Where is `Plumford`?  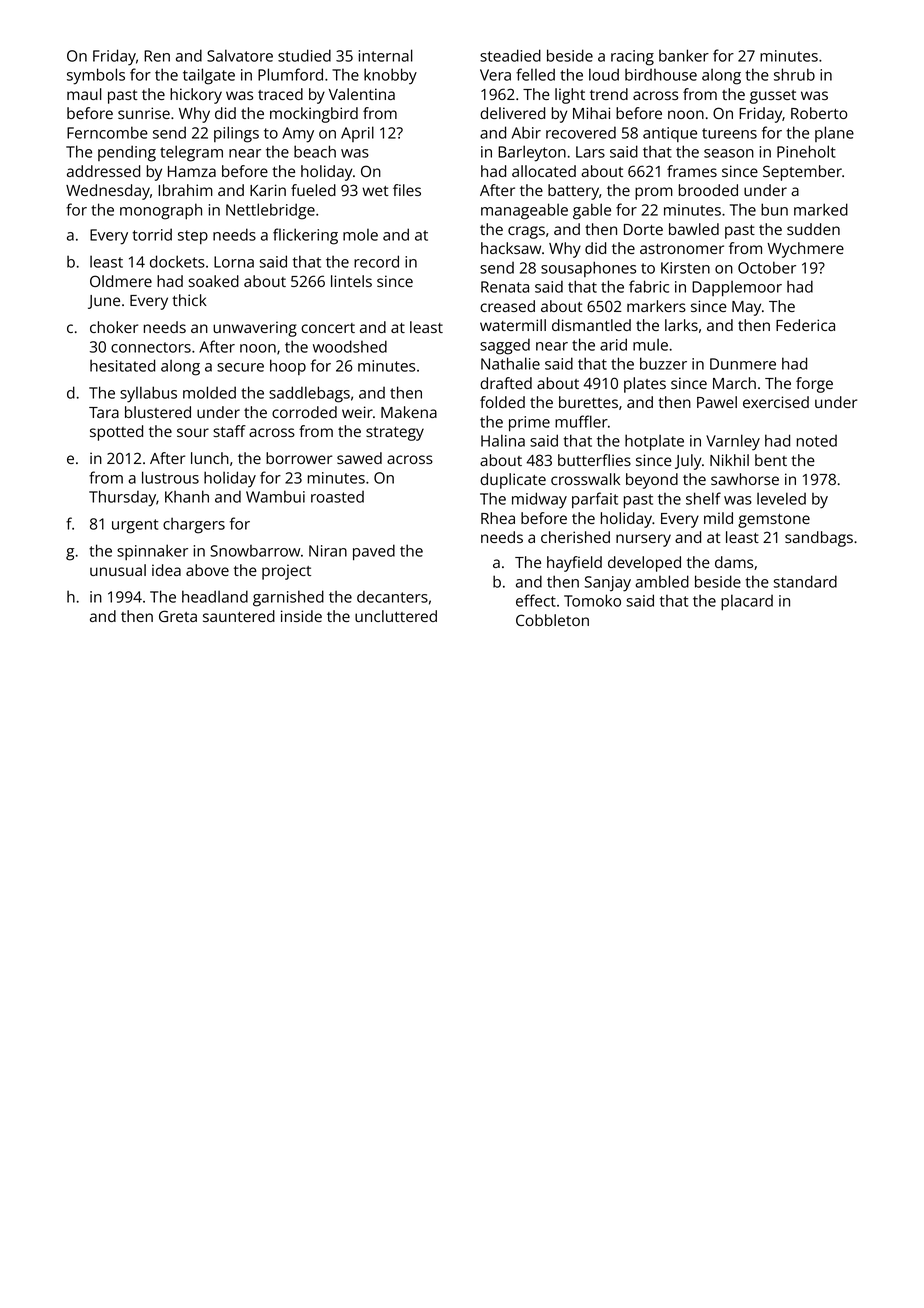 Plumford is located at coordinates (290, 74).
